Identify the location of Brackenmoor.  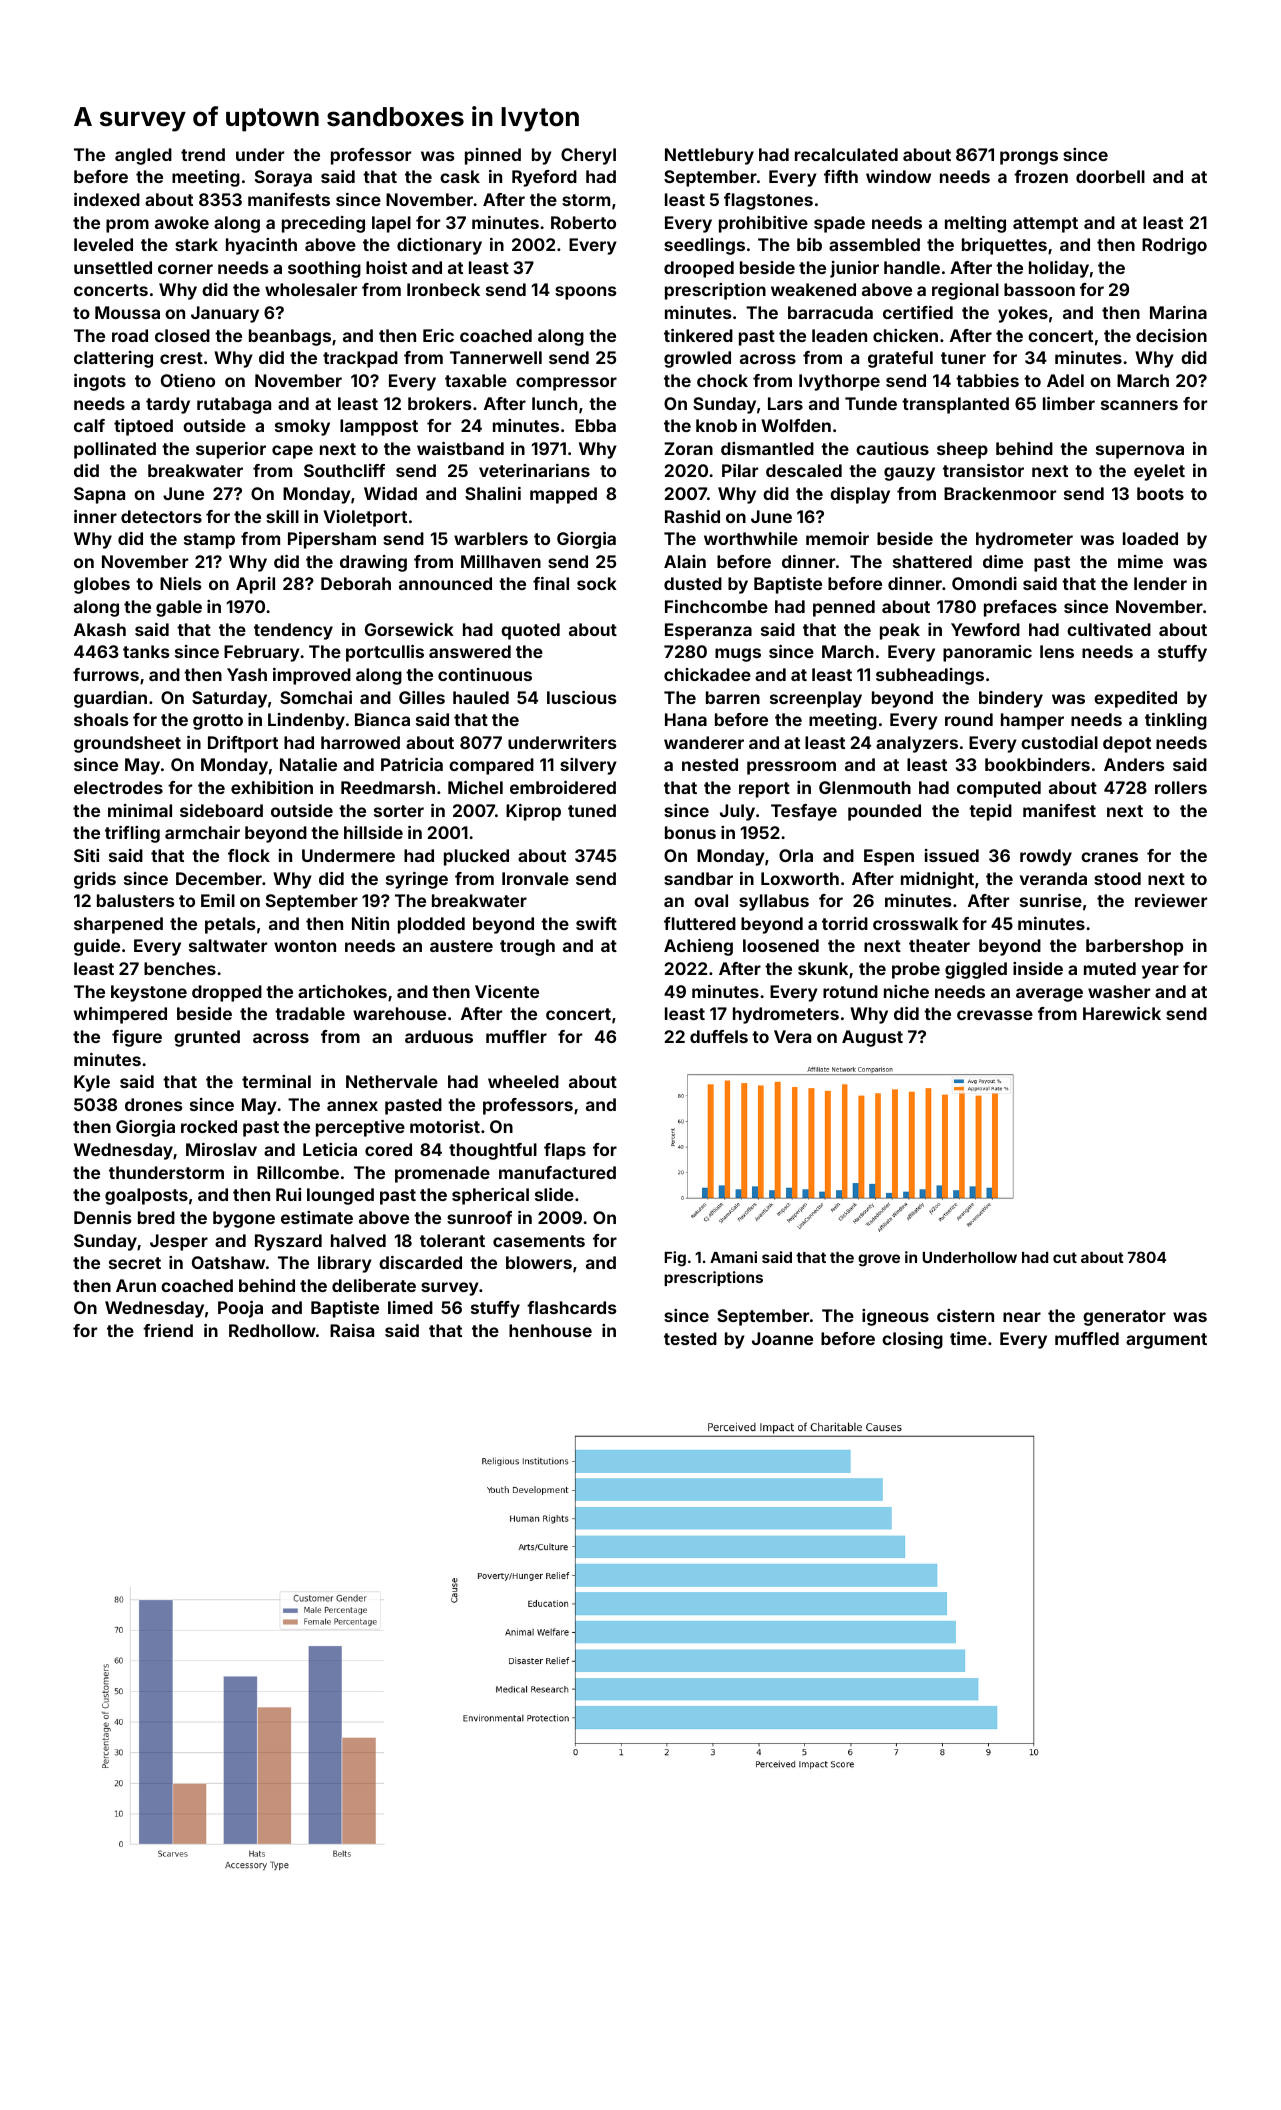
(1000, 493).
